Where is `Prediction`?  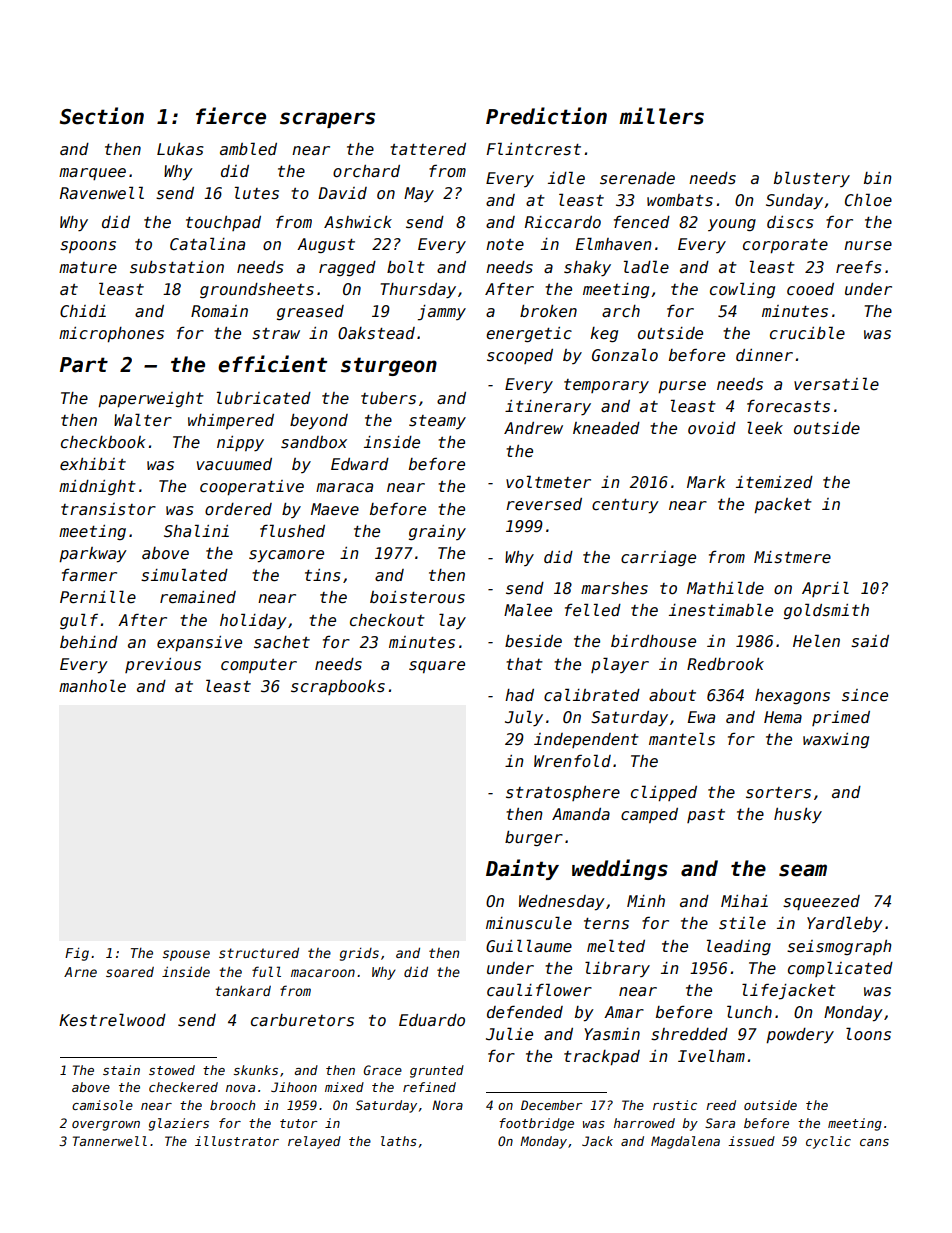 Prediction is located at coordinates (546, 116).
